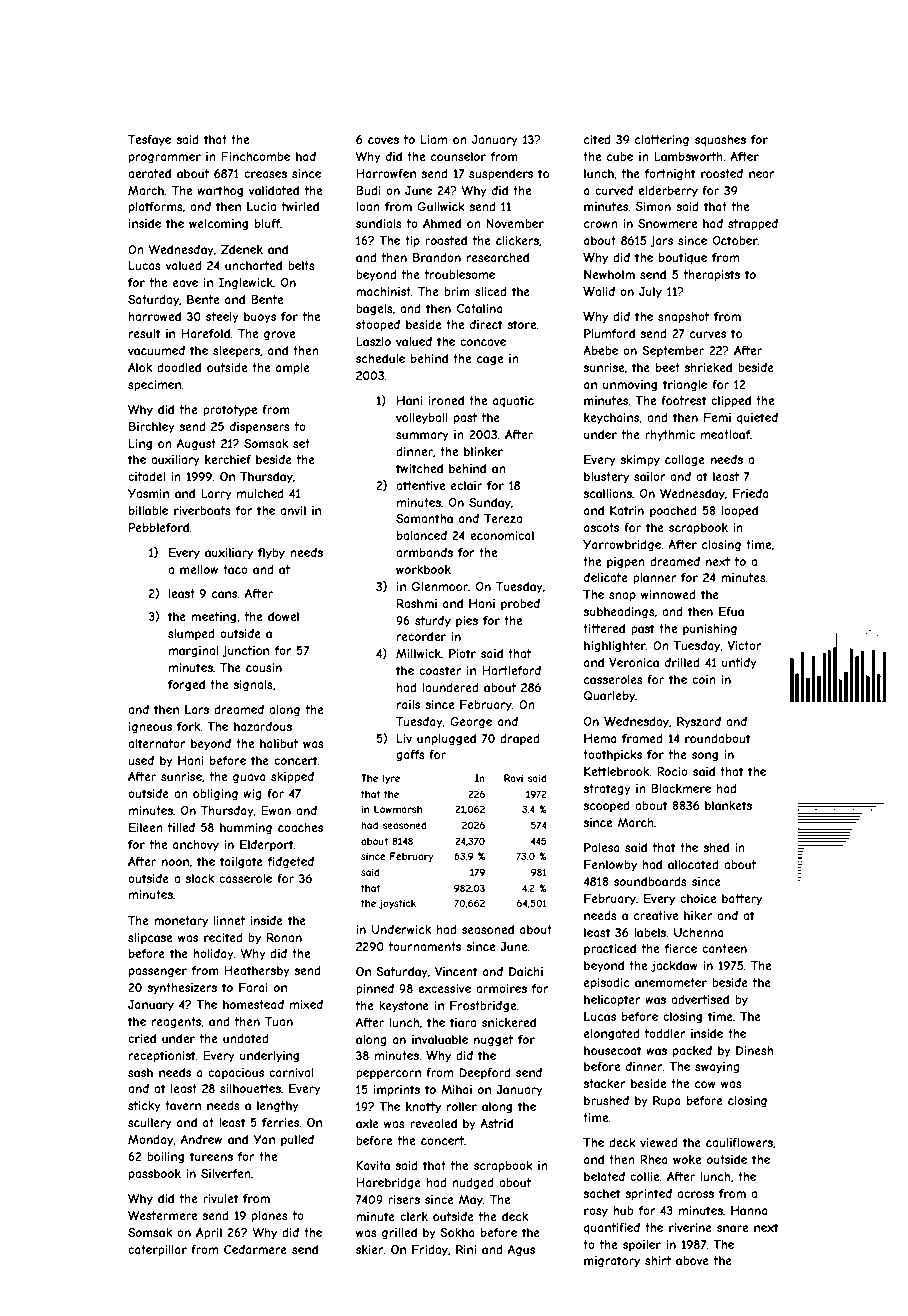 Image resolution: width=908 pixels, height=1316 pixels. I want to click on signals, so click(253, 686).
